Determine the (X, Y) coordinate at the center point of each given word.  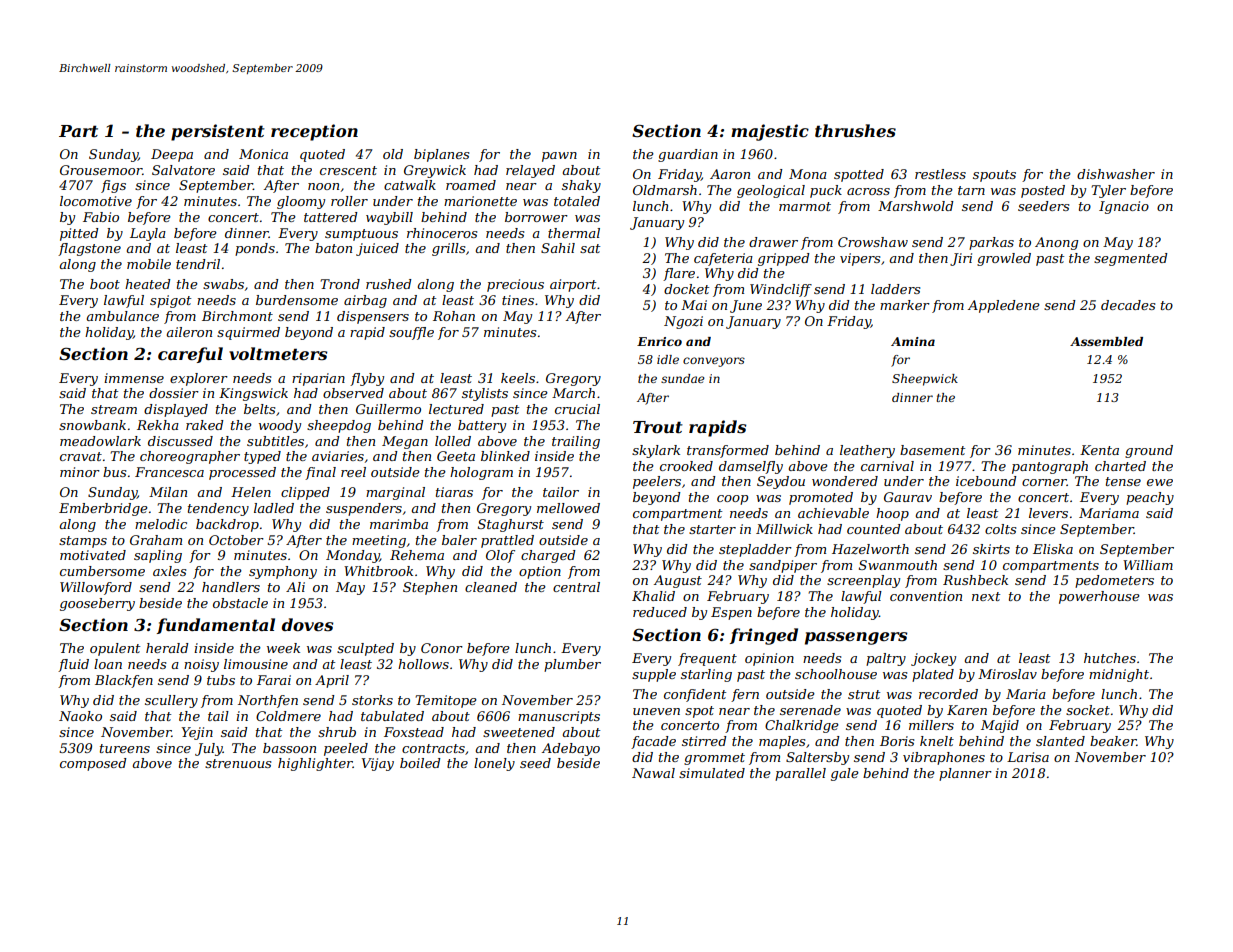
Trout (658, 427)
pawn (559, 157)
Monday (353, 556)
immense (134, 378)
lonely (494, 764)
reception (314, 132)
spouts (994, 176)
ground (1149, 451)
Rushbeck (975, 580)
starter (712, 529)
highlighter (315, 764)
